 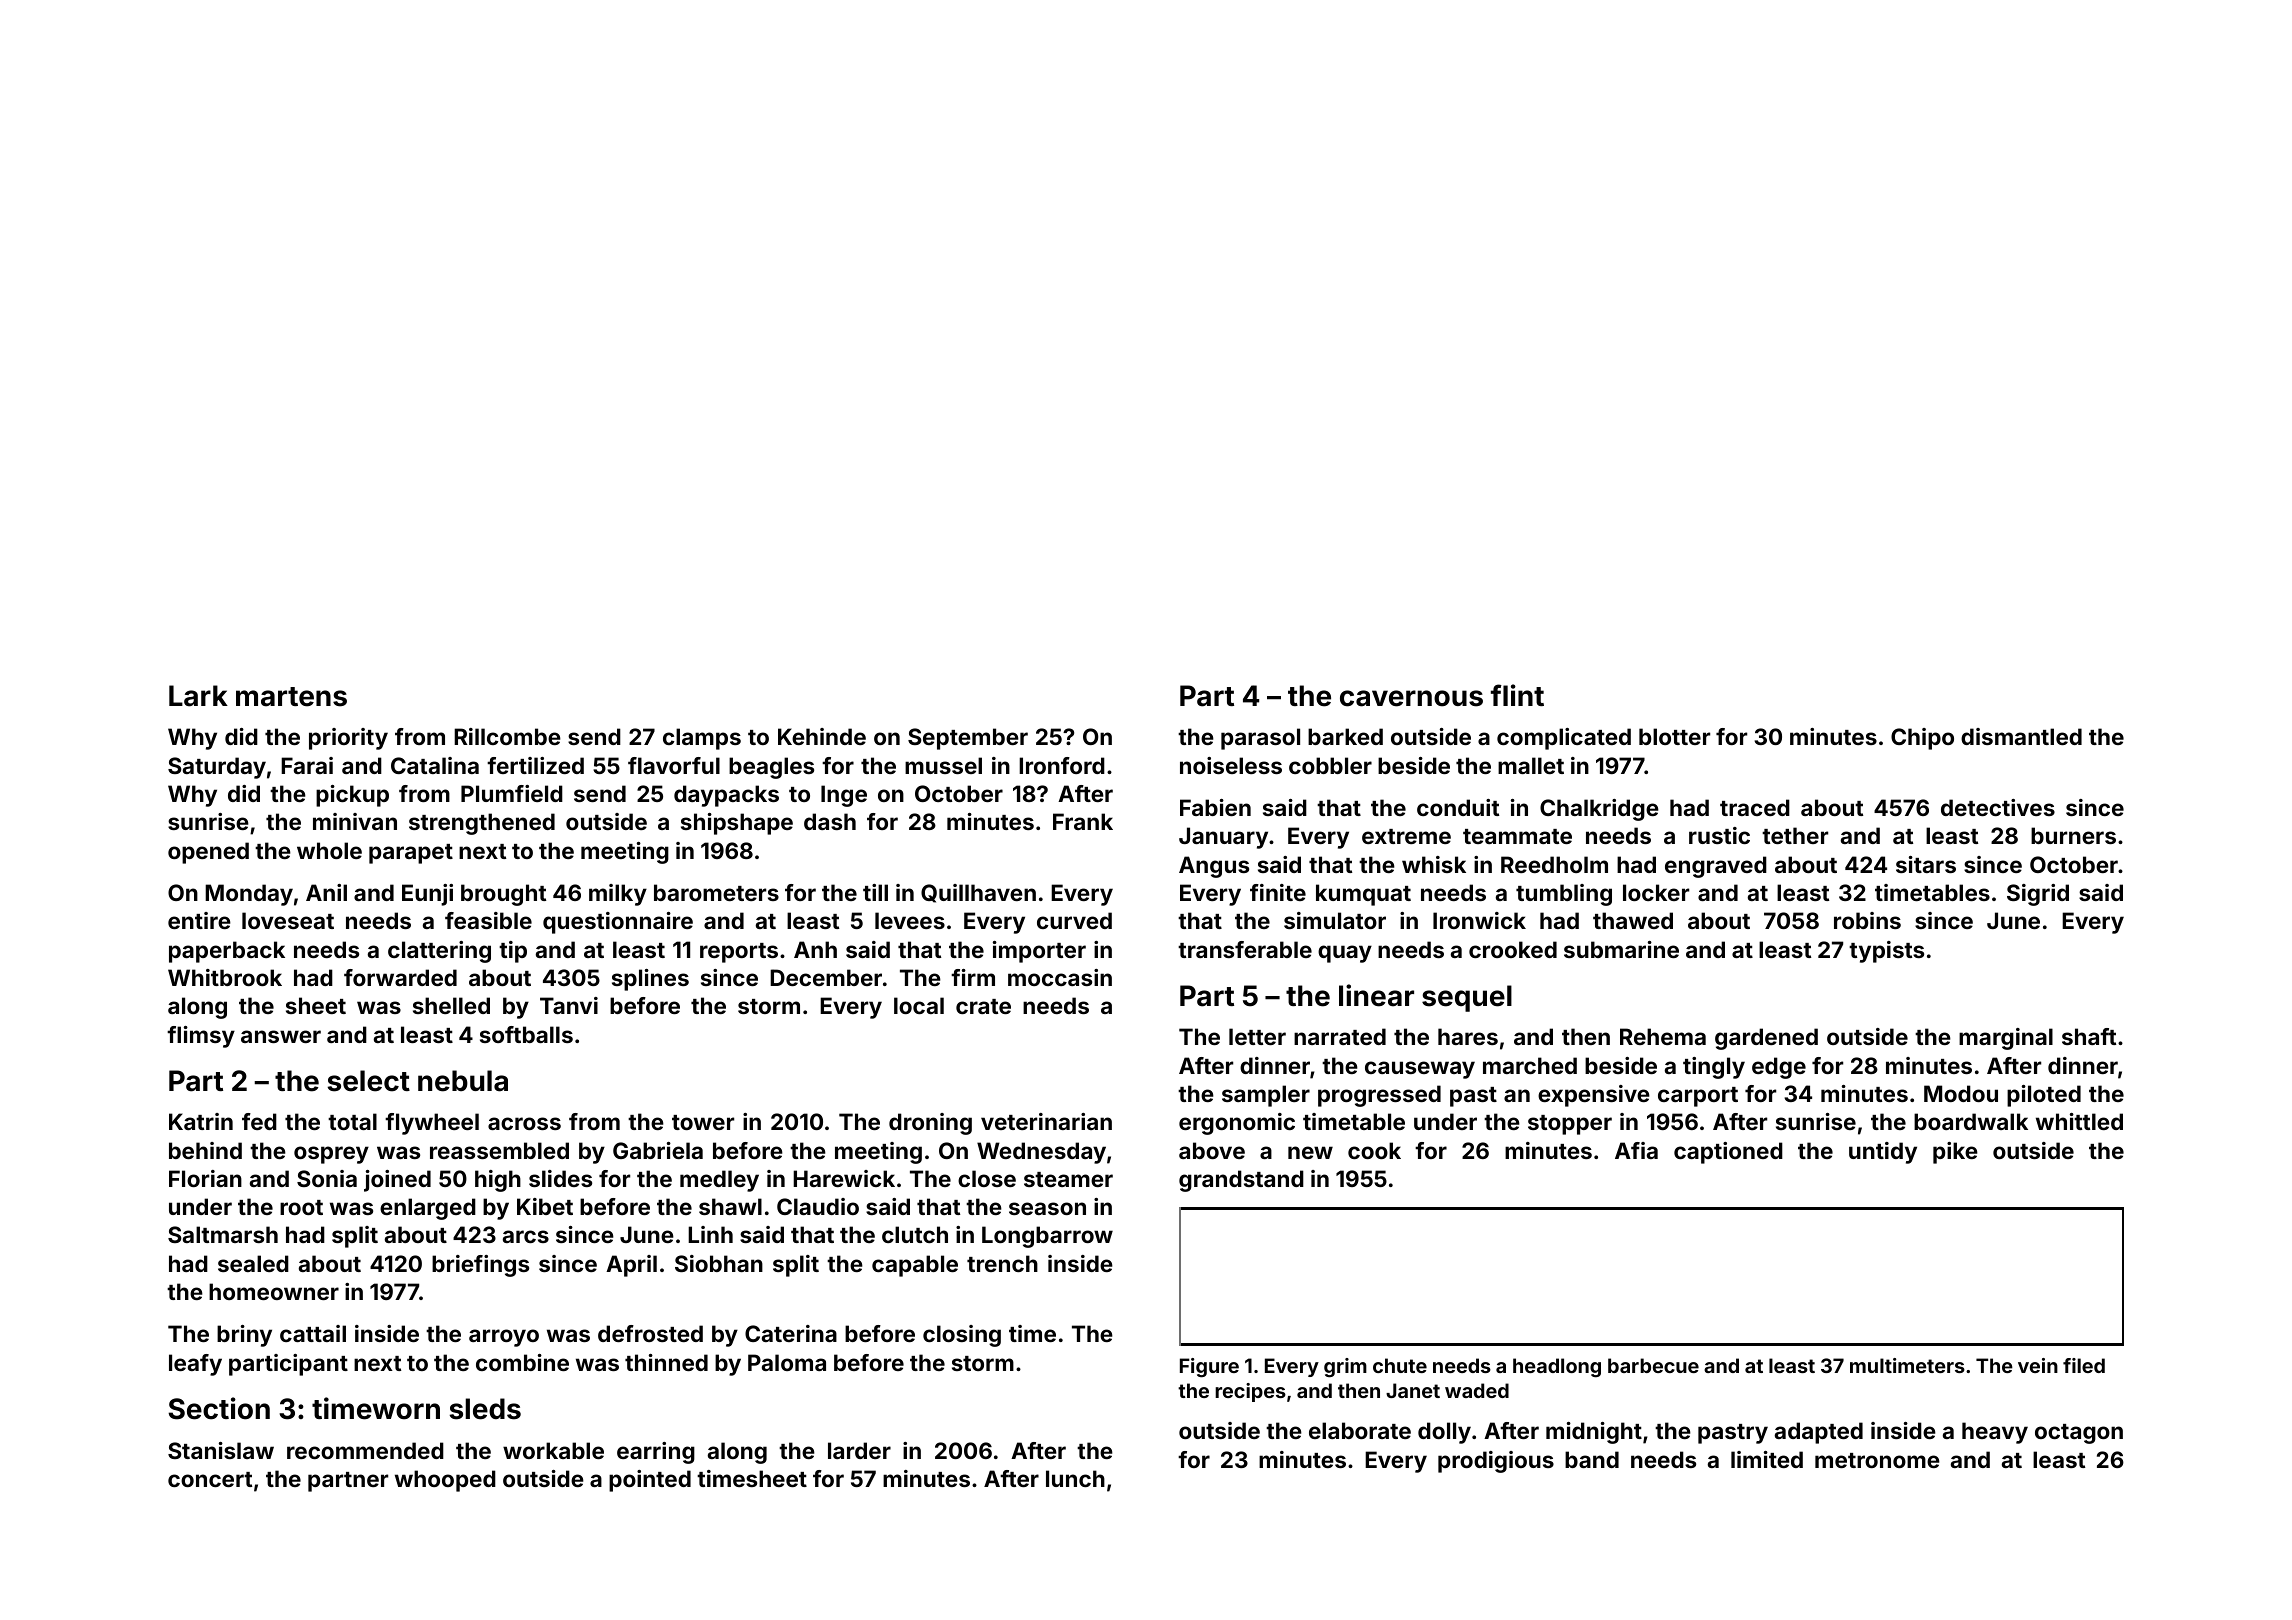 What do you see at coordinates (1531, 765) in the screenshot?
I see `mallet` at bounding box center [1531, 765].
